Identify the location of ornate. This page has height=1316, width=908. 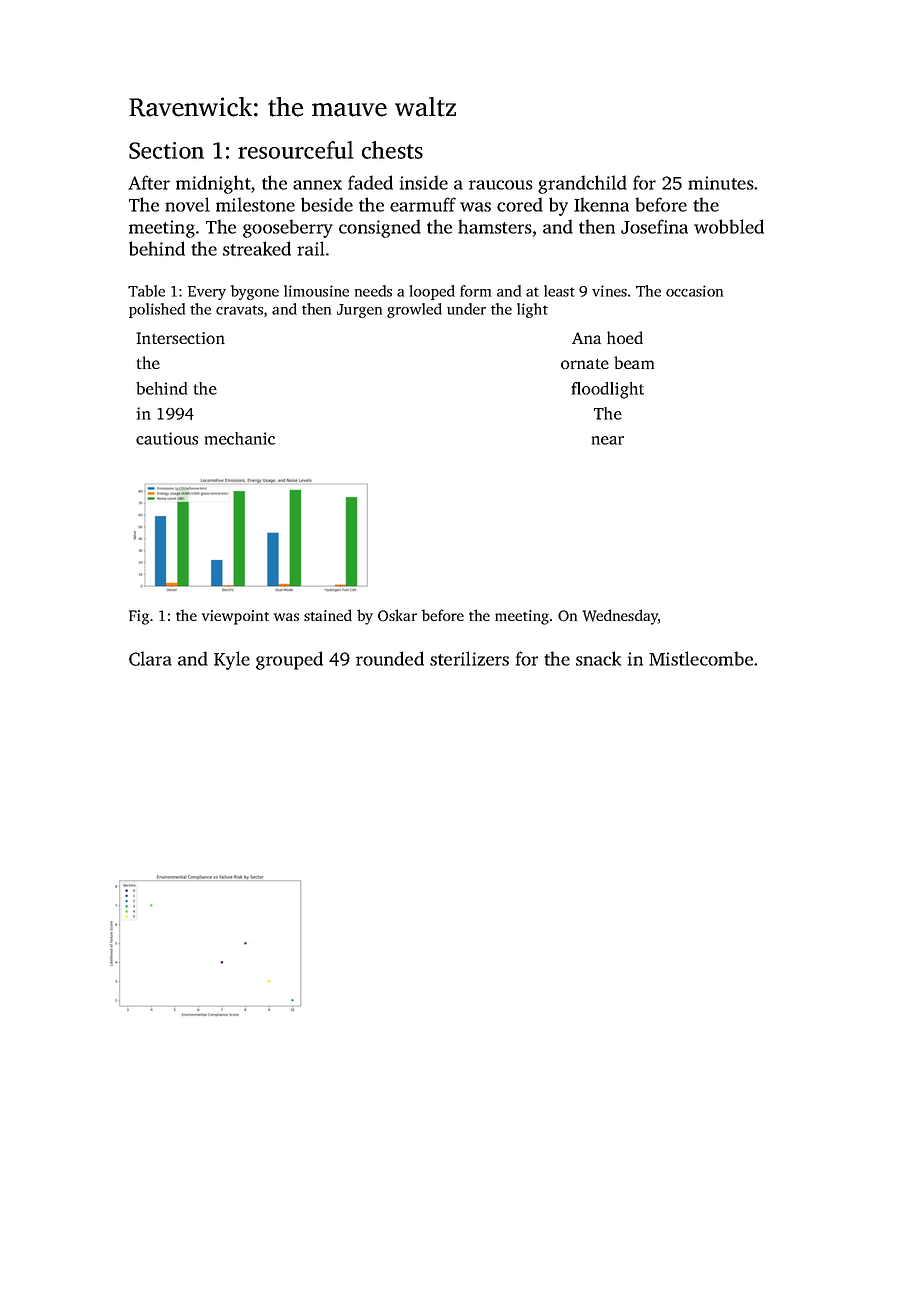
(585, 364).
